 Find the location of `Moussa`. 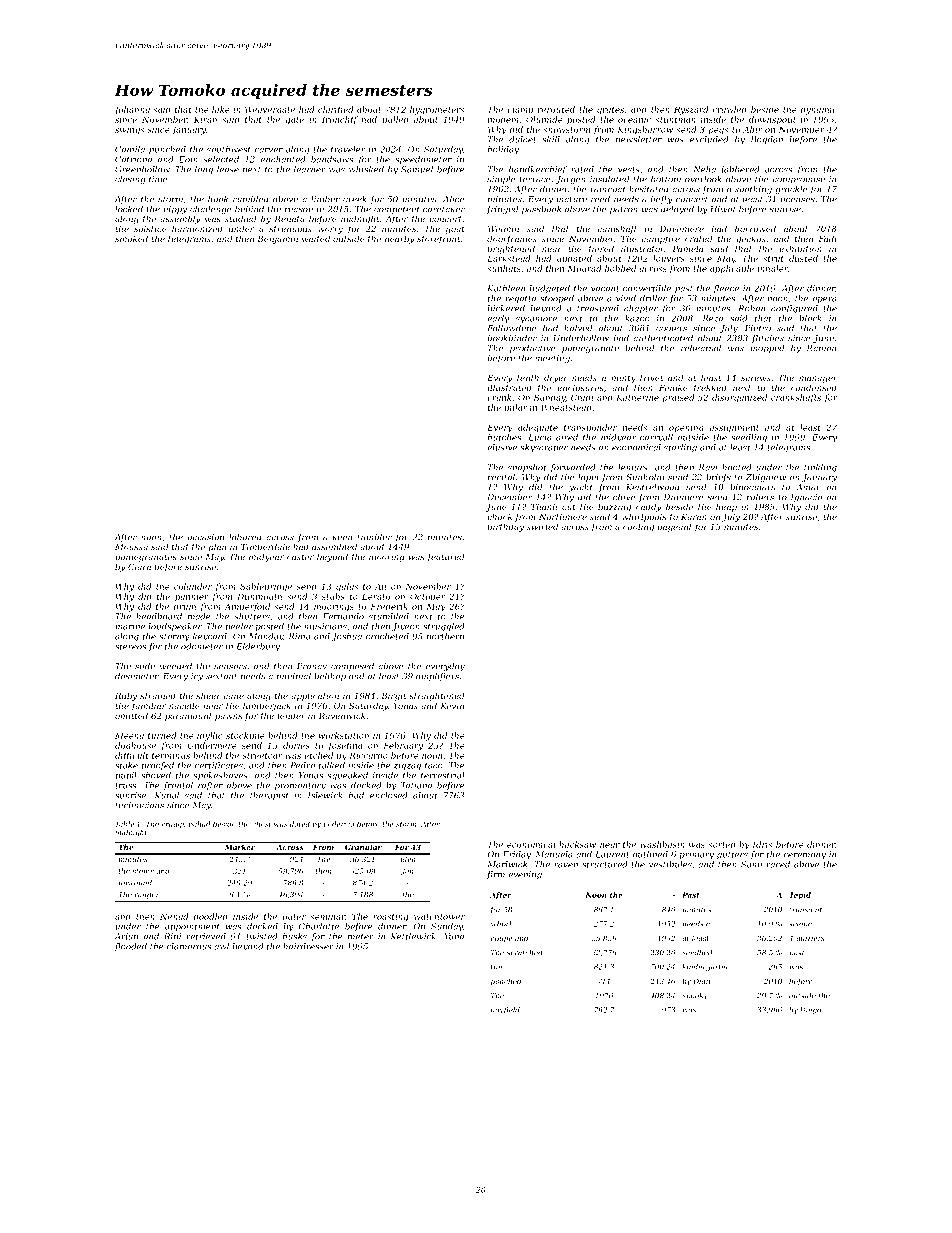

Moussa is located at coordinates (131, 547).
